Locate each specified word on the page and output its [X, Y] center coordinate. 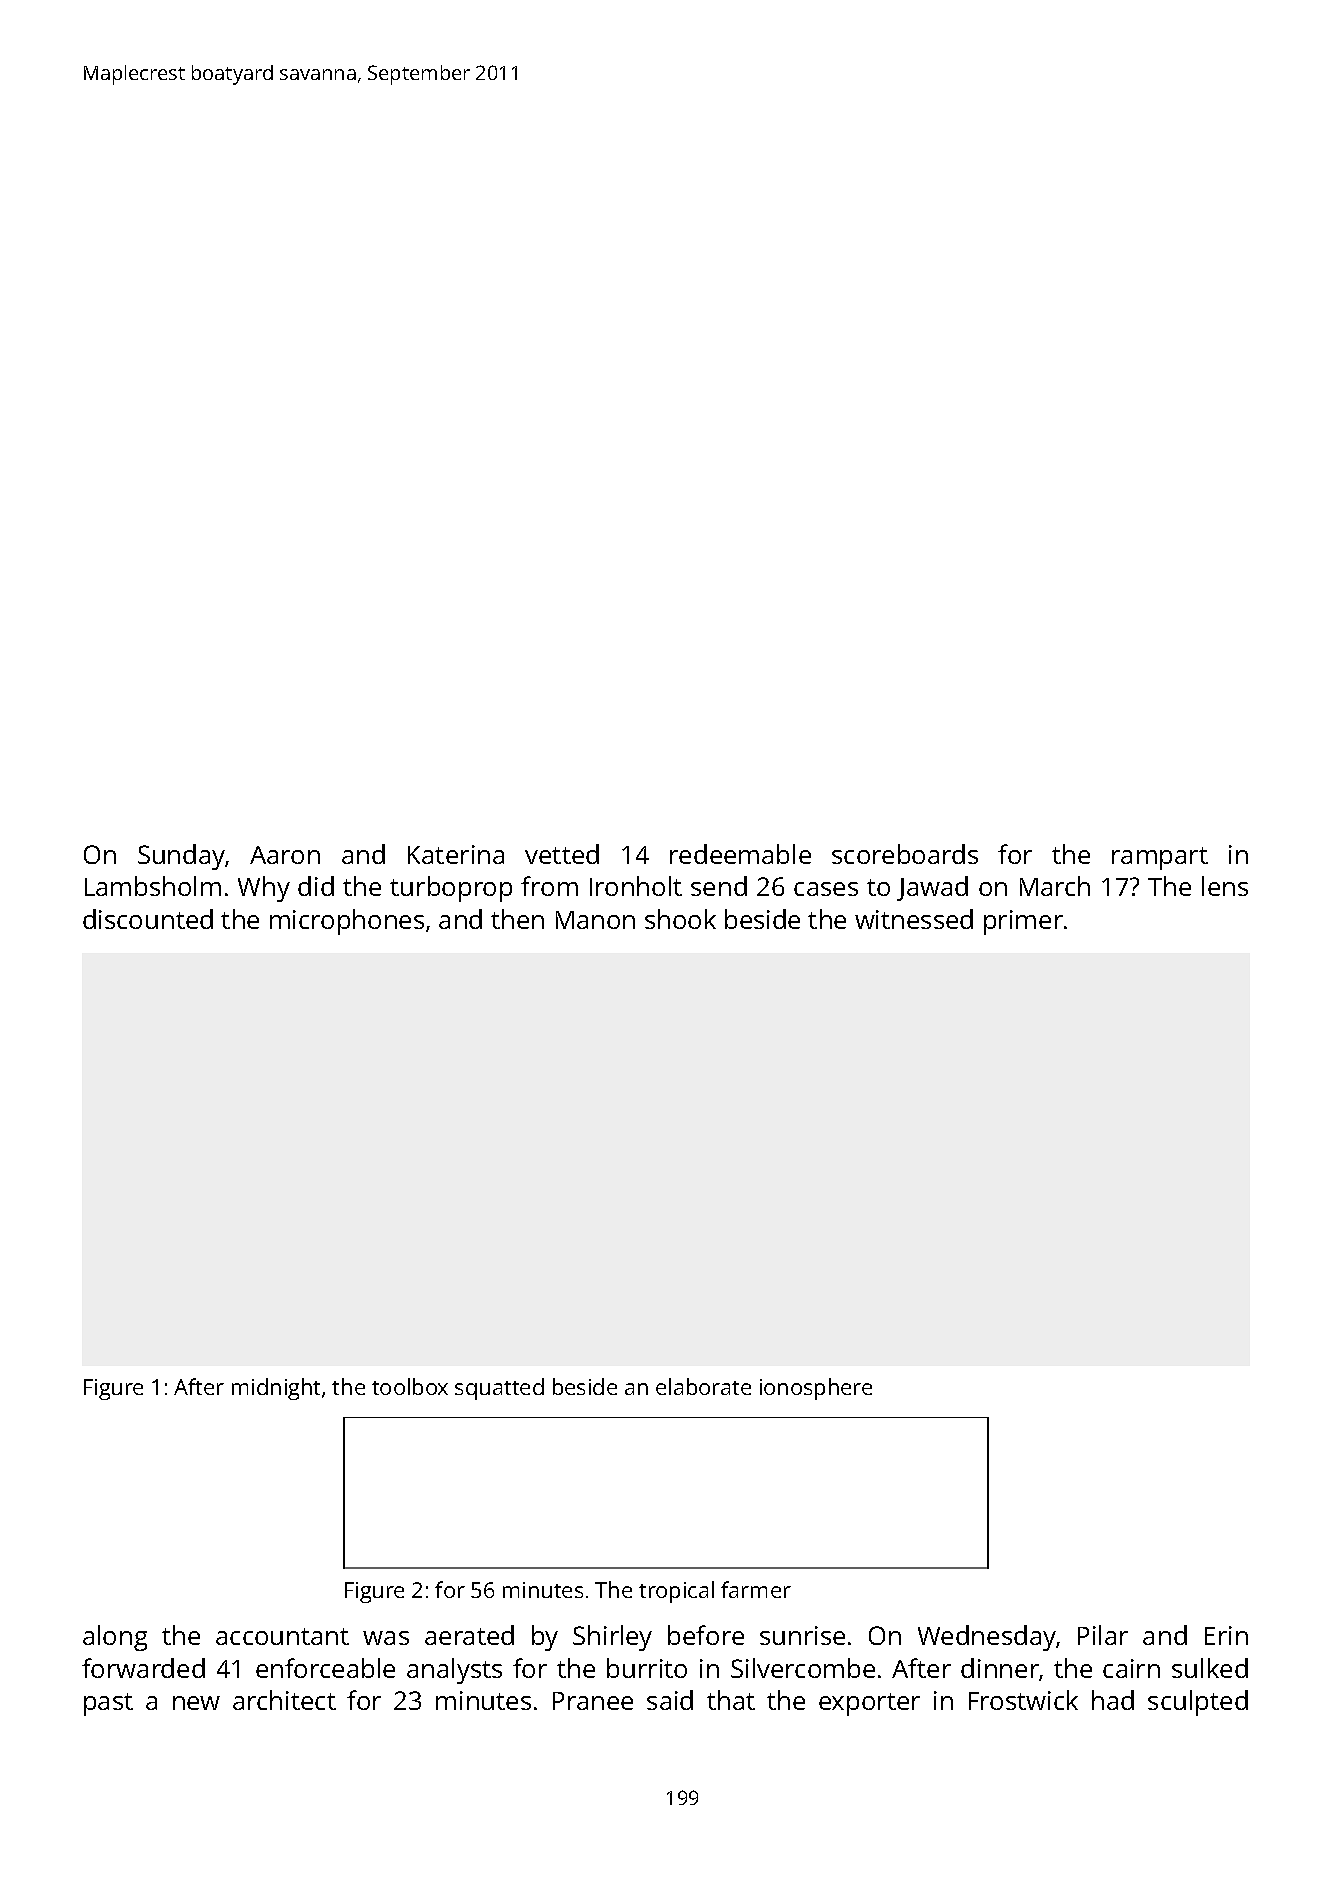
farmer [756, 1589]
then [517, 919]
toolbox [410, 1386]
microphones [347, 922]
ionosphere [816, 1389]
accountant [282, 1636]
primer [1023, 922]
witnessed [914, 919]
